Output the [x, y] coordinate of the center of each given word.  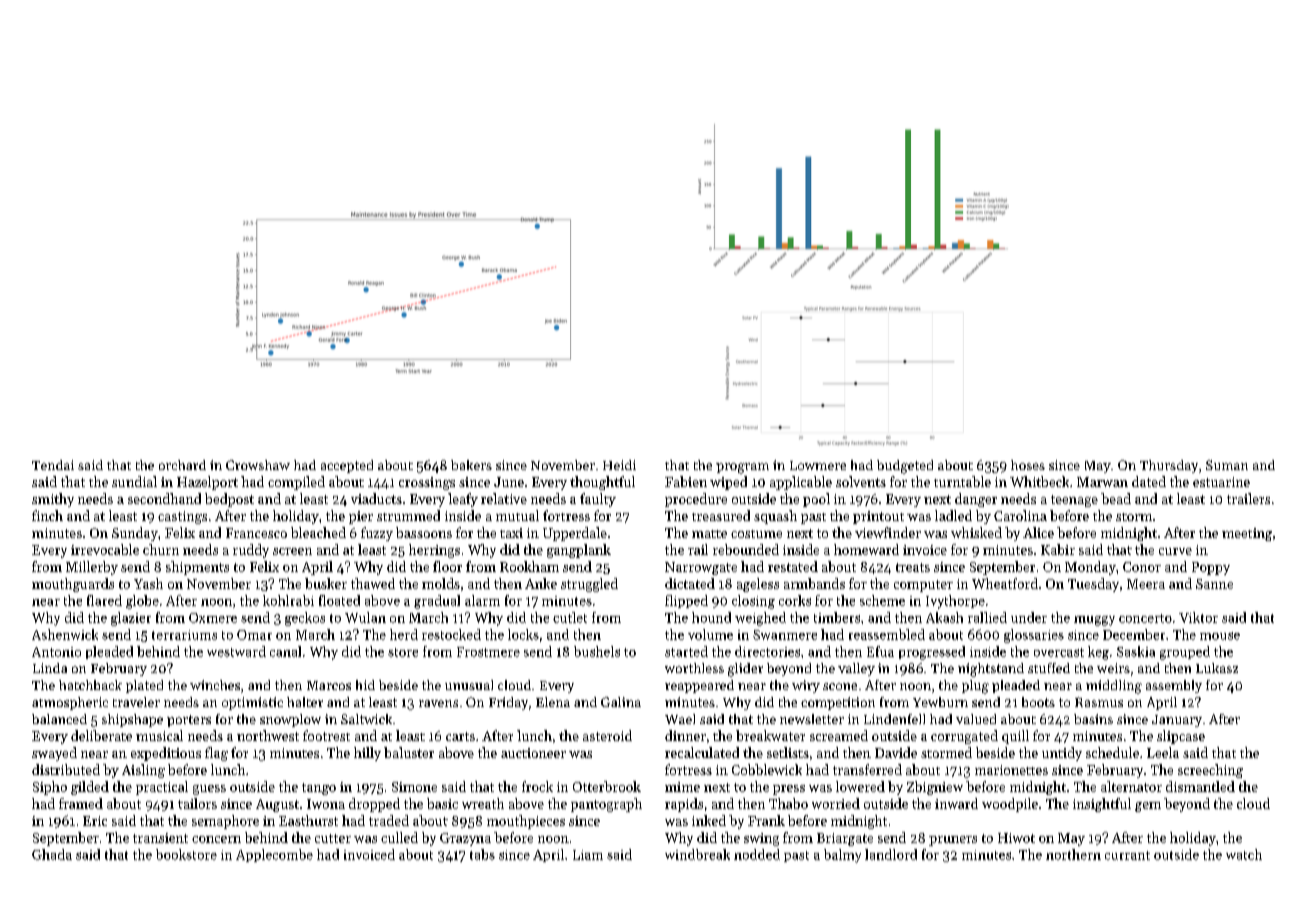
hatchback [90, 685]
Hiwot [1016, 838]
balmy [842, 856]
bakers [471, 465]
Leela [1163, 752]
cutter [333, 838]
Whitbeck [1039, 481]
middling [1114, 687]
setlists [788, 752]
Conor [1142, 567]
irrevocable [105, 549]
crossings [427, 483]
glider [745, 670]
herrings [434, 551]
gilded [90, 788]
